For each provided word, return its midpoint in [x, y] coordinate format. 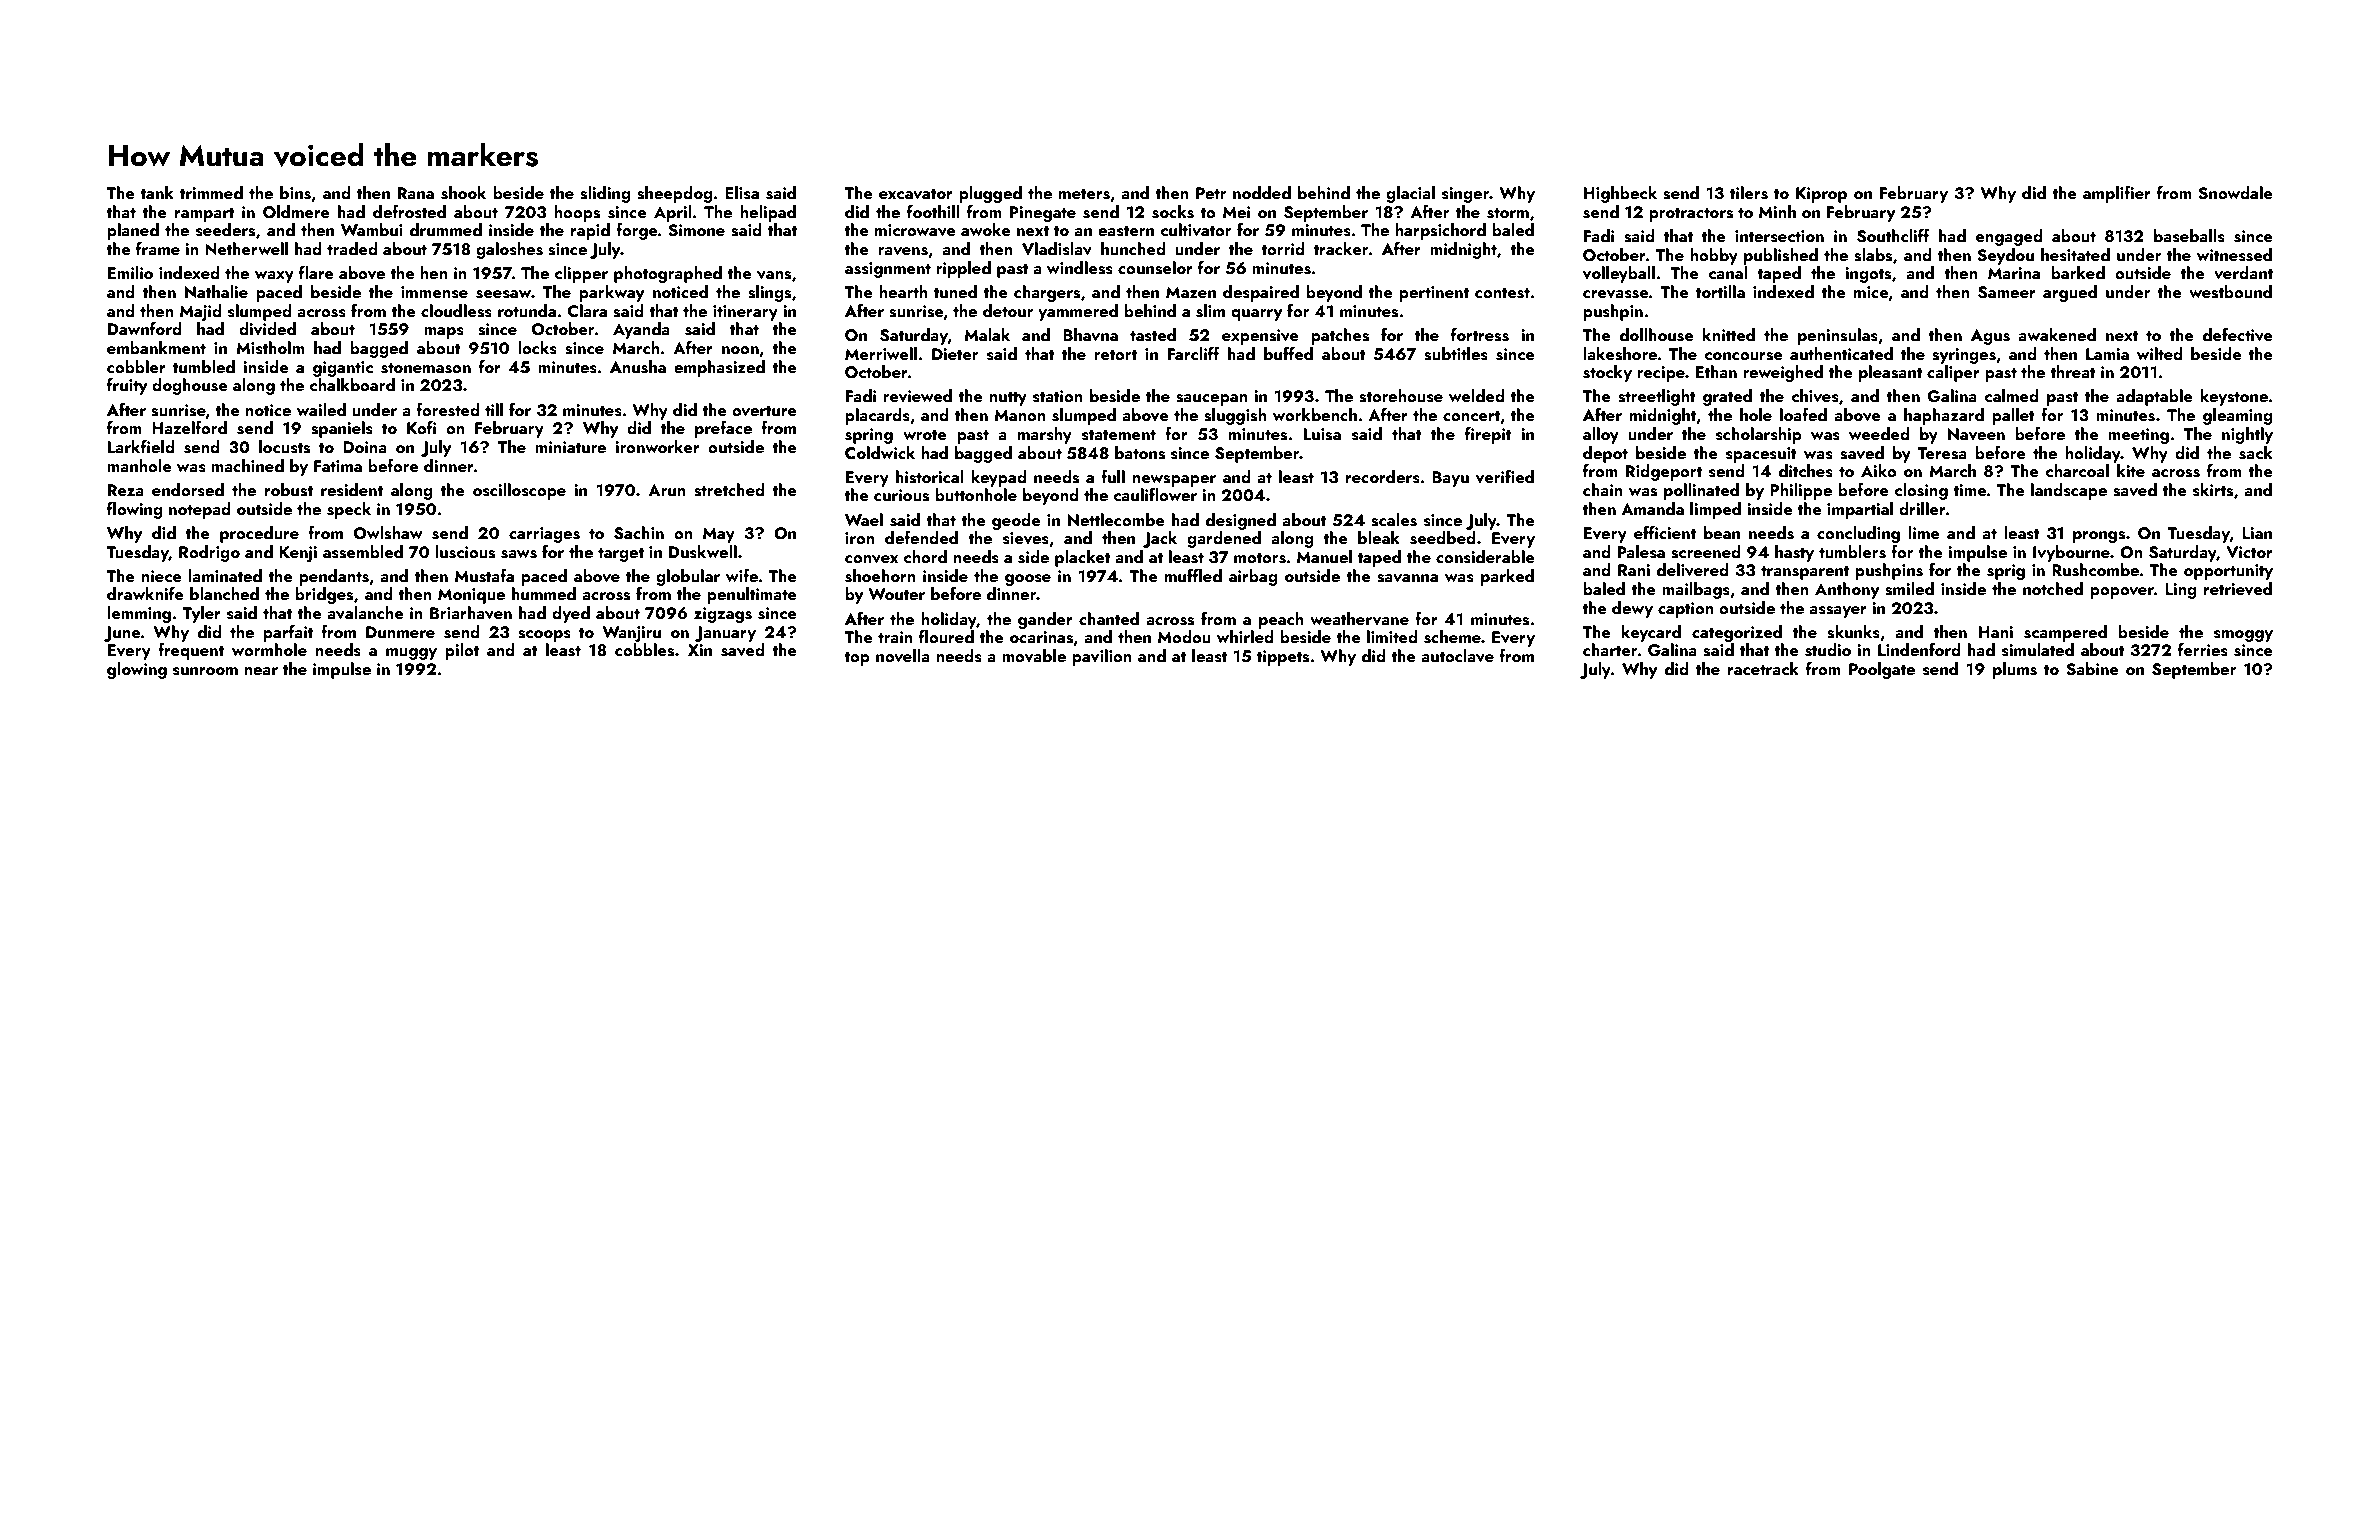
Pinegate [1043, 214]
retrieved [2238, 588]
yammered [1078, 312]
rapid [590, 231]
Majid [201, 312]
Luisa [1322, 434]
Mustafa [484, 576]
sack [2256, 453]
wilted [2160, 353]
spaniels [342, 429]
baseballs [2189, 236]
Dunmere [400, 632]
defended [921, 537]
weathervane [1359, 618]
